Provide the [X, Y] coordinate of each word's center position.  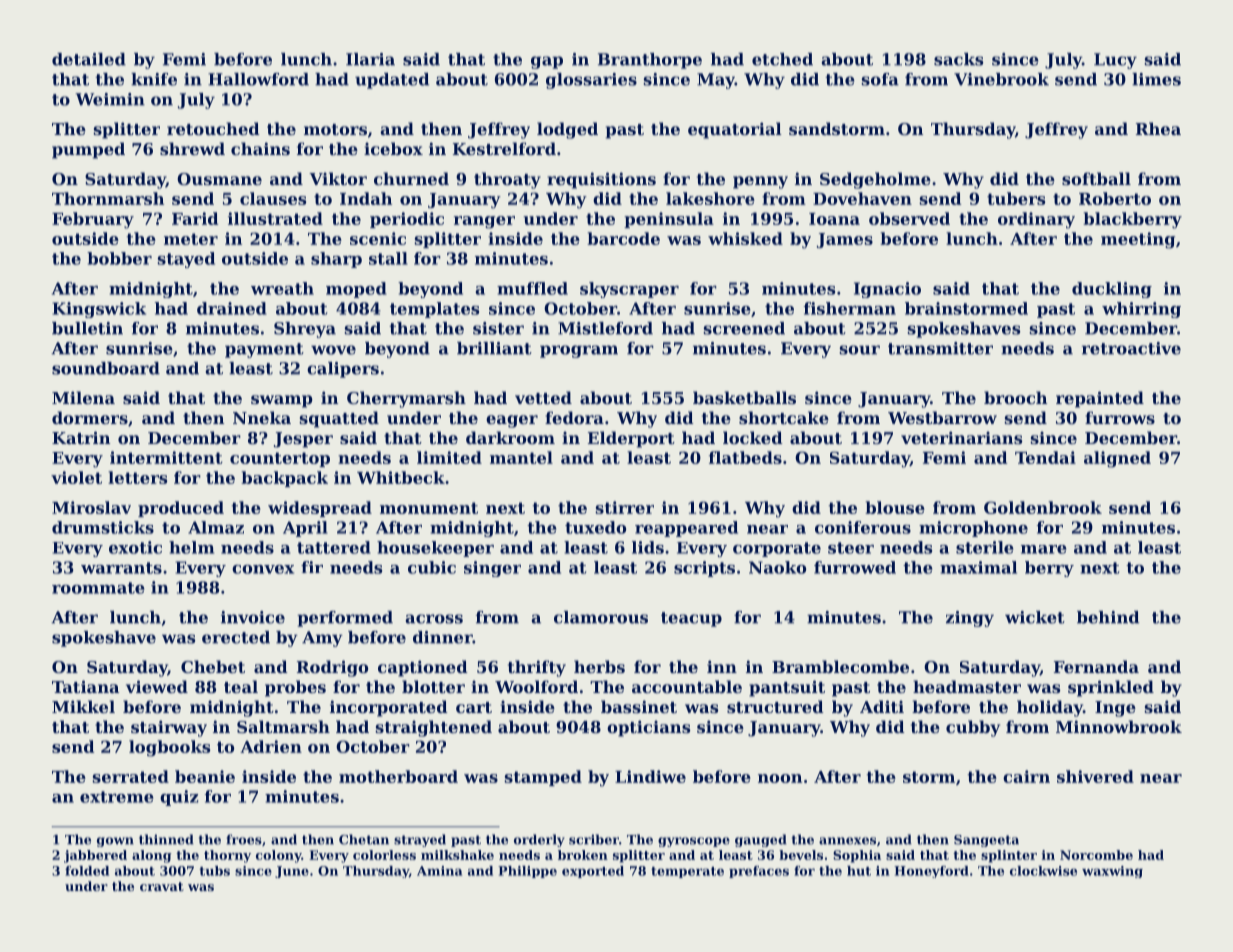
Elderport [631, 439]
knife [154, 79]
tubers [1016, 198]
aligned [1117, 459]
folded [87, 871]
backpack [284, 479]
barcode [623, 238]
